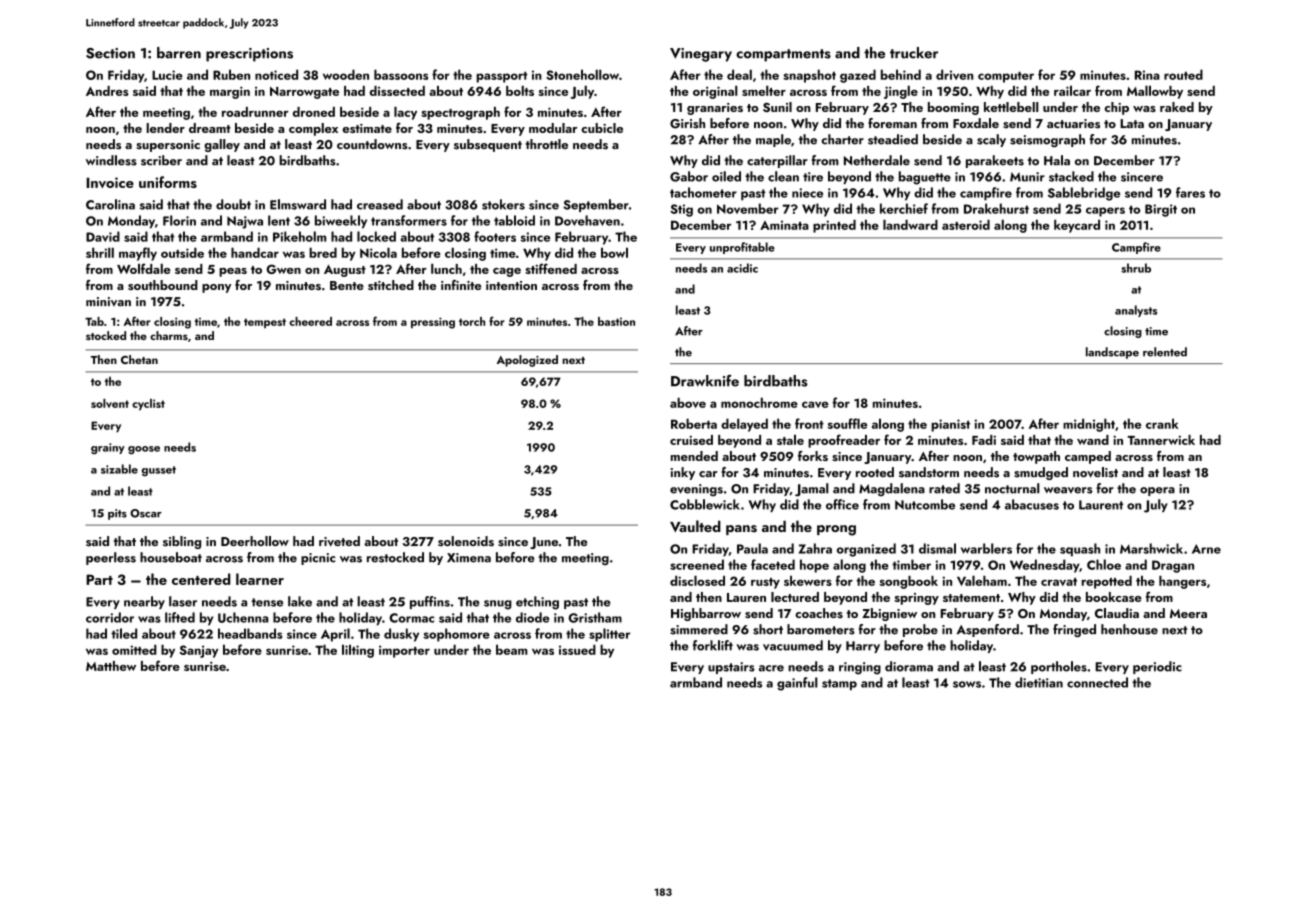 Image resolution: width=1308 pixels, height=924 pixels. I want to click on keycard, so click(1077, 226).
